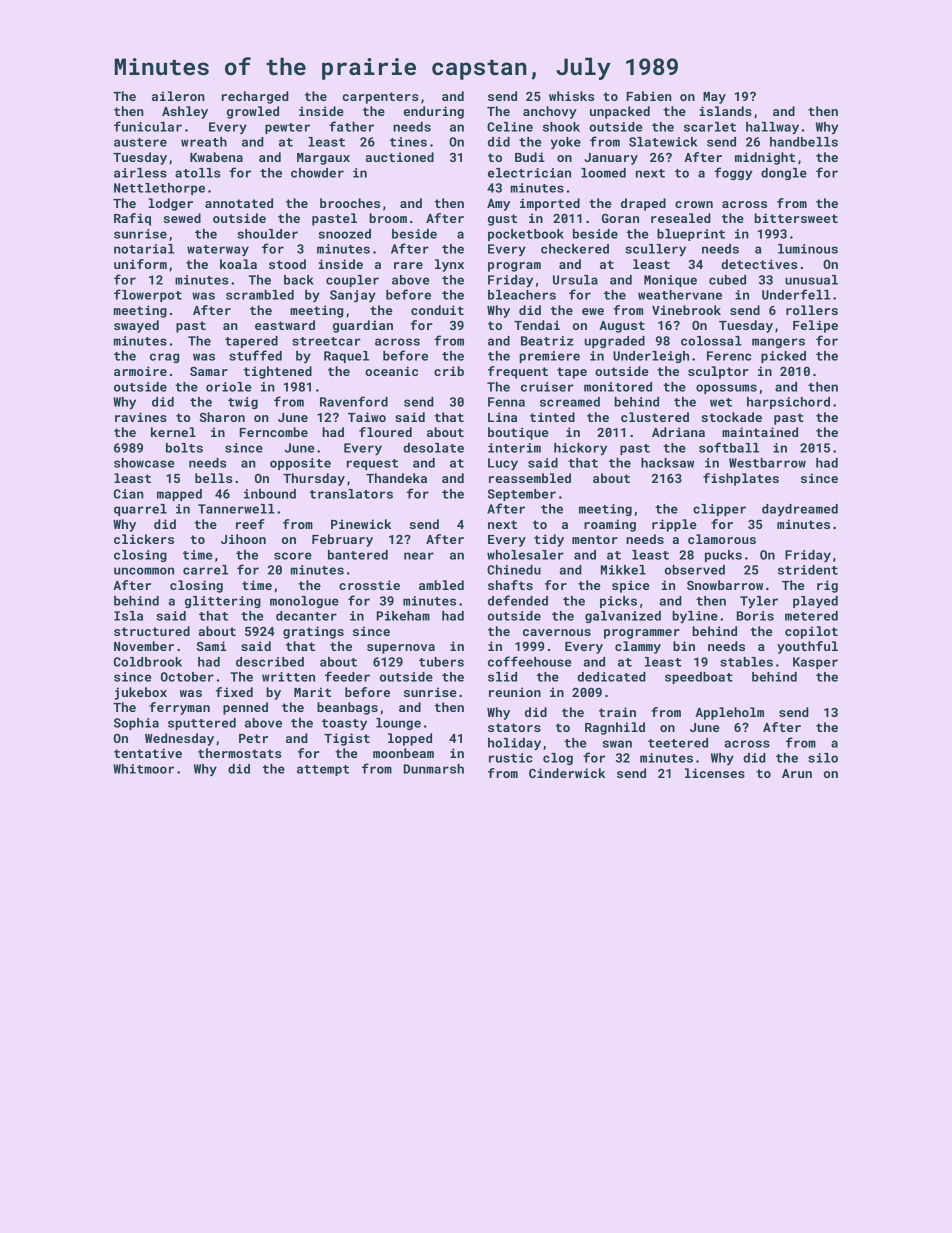  Describe the element at coordinates (714, 98) in the screenshot. I see `May` at that location.
